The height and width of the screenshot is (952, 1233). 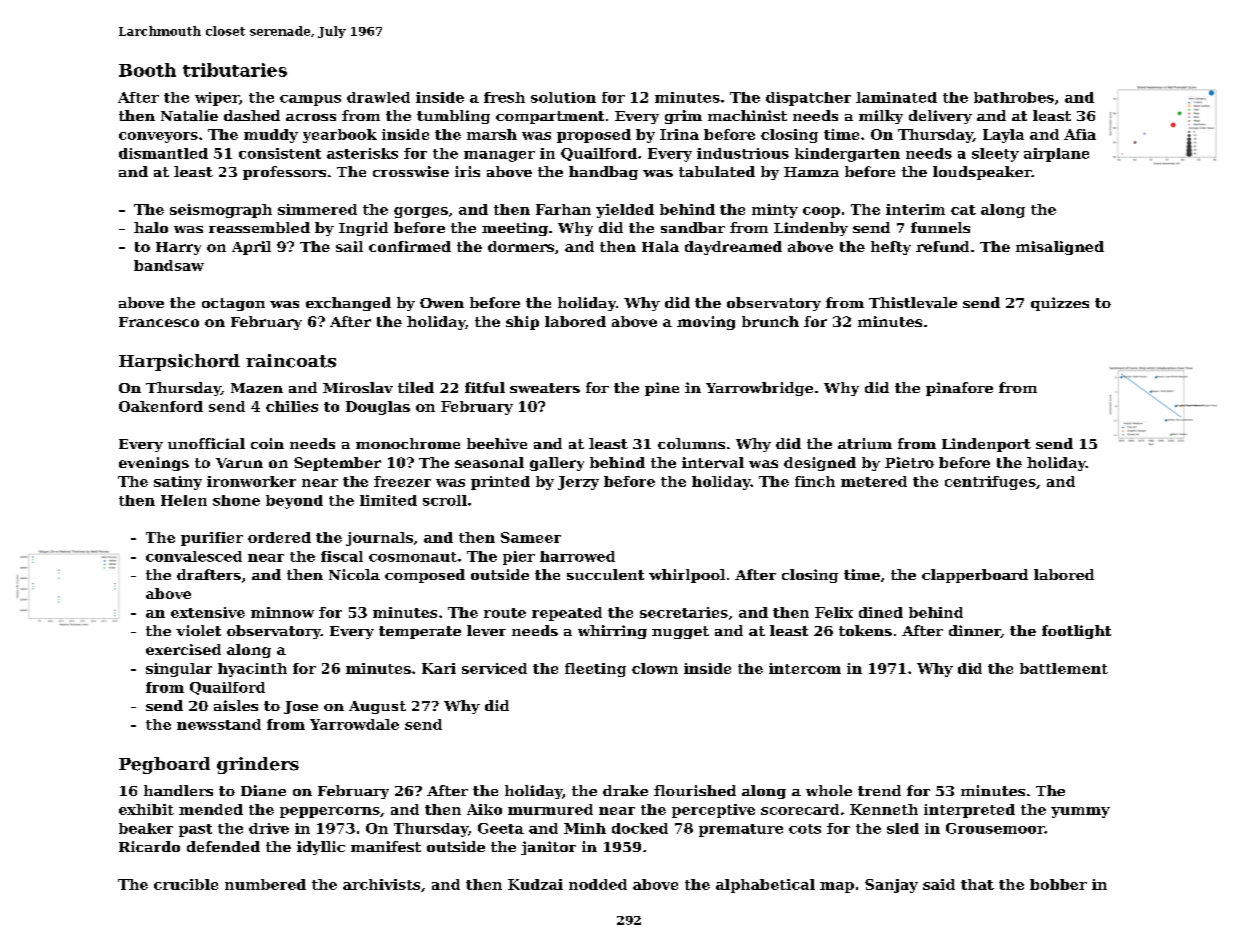 What do you see at coordinates (378, 97) in the screenshot?
I see `drawled` at bounding box center [378, 97].
